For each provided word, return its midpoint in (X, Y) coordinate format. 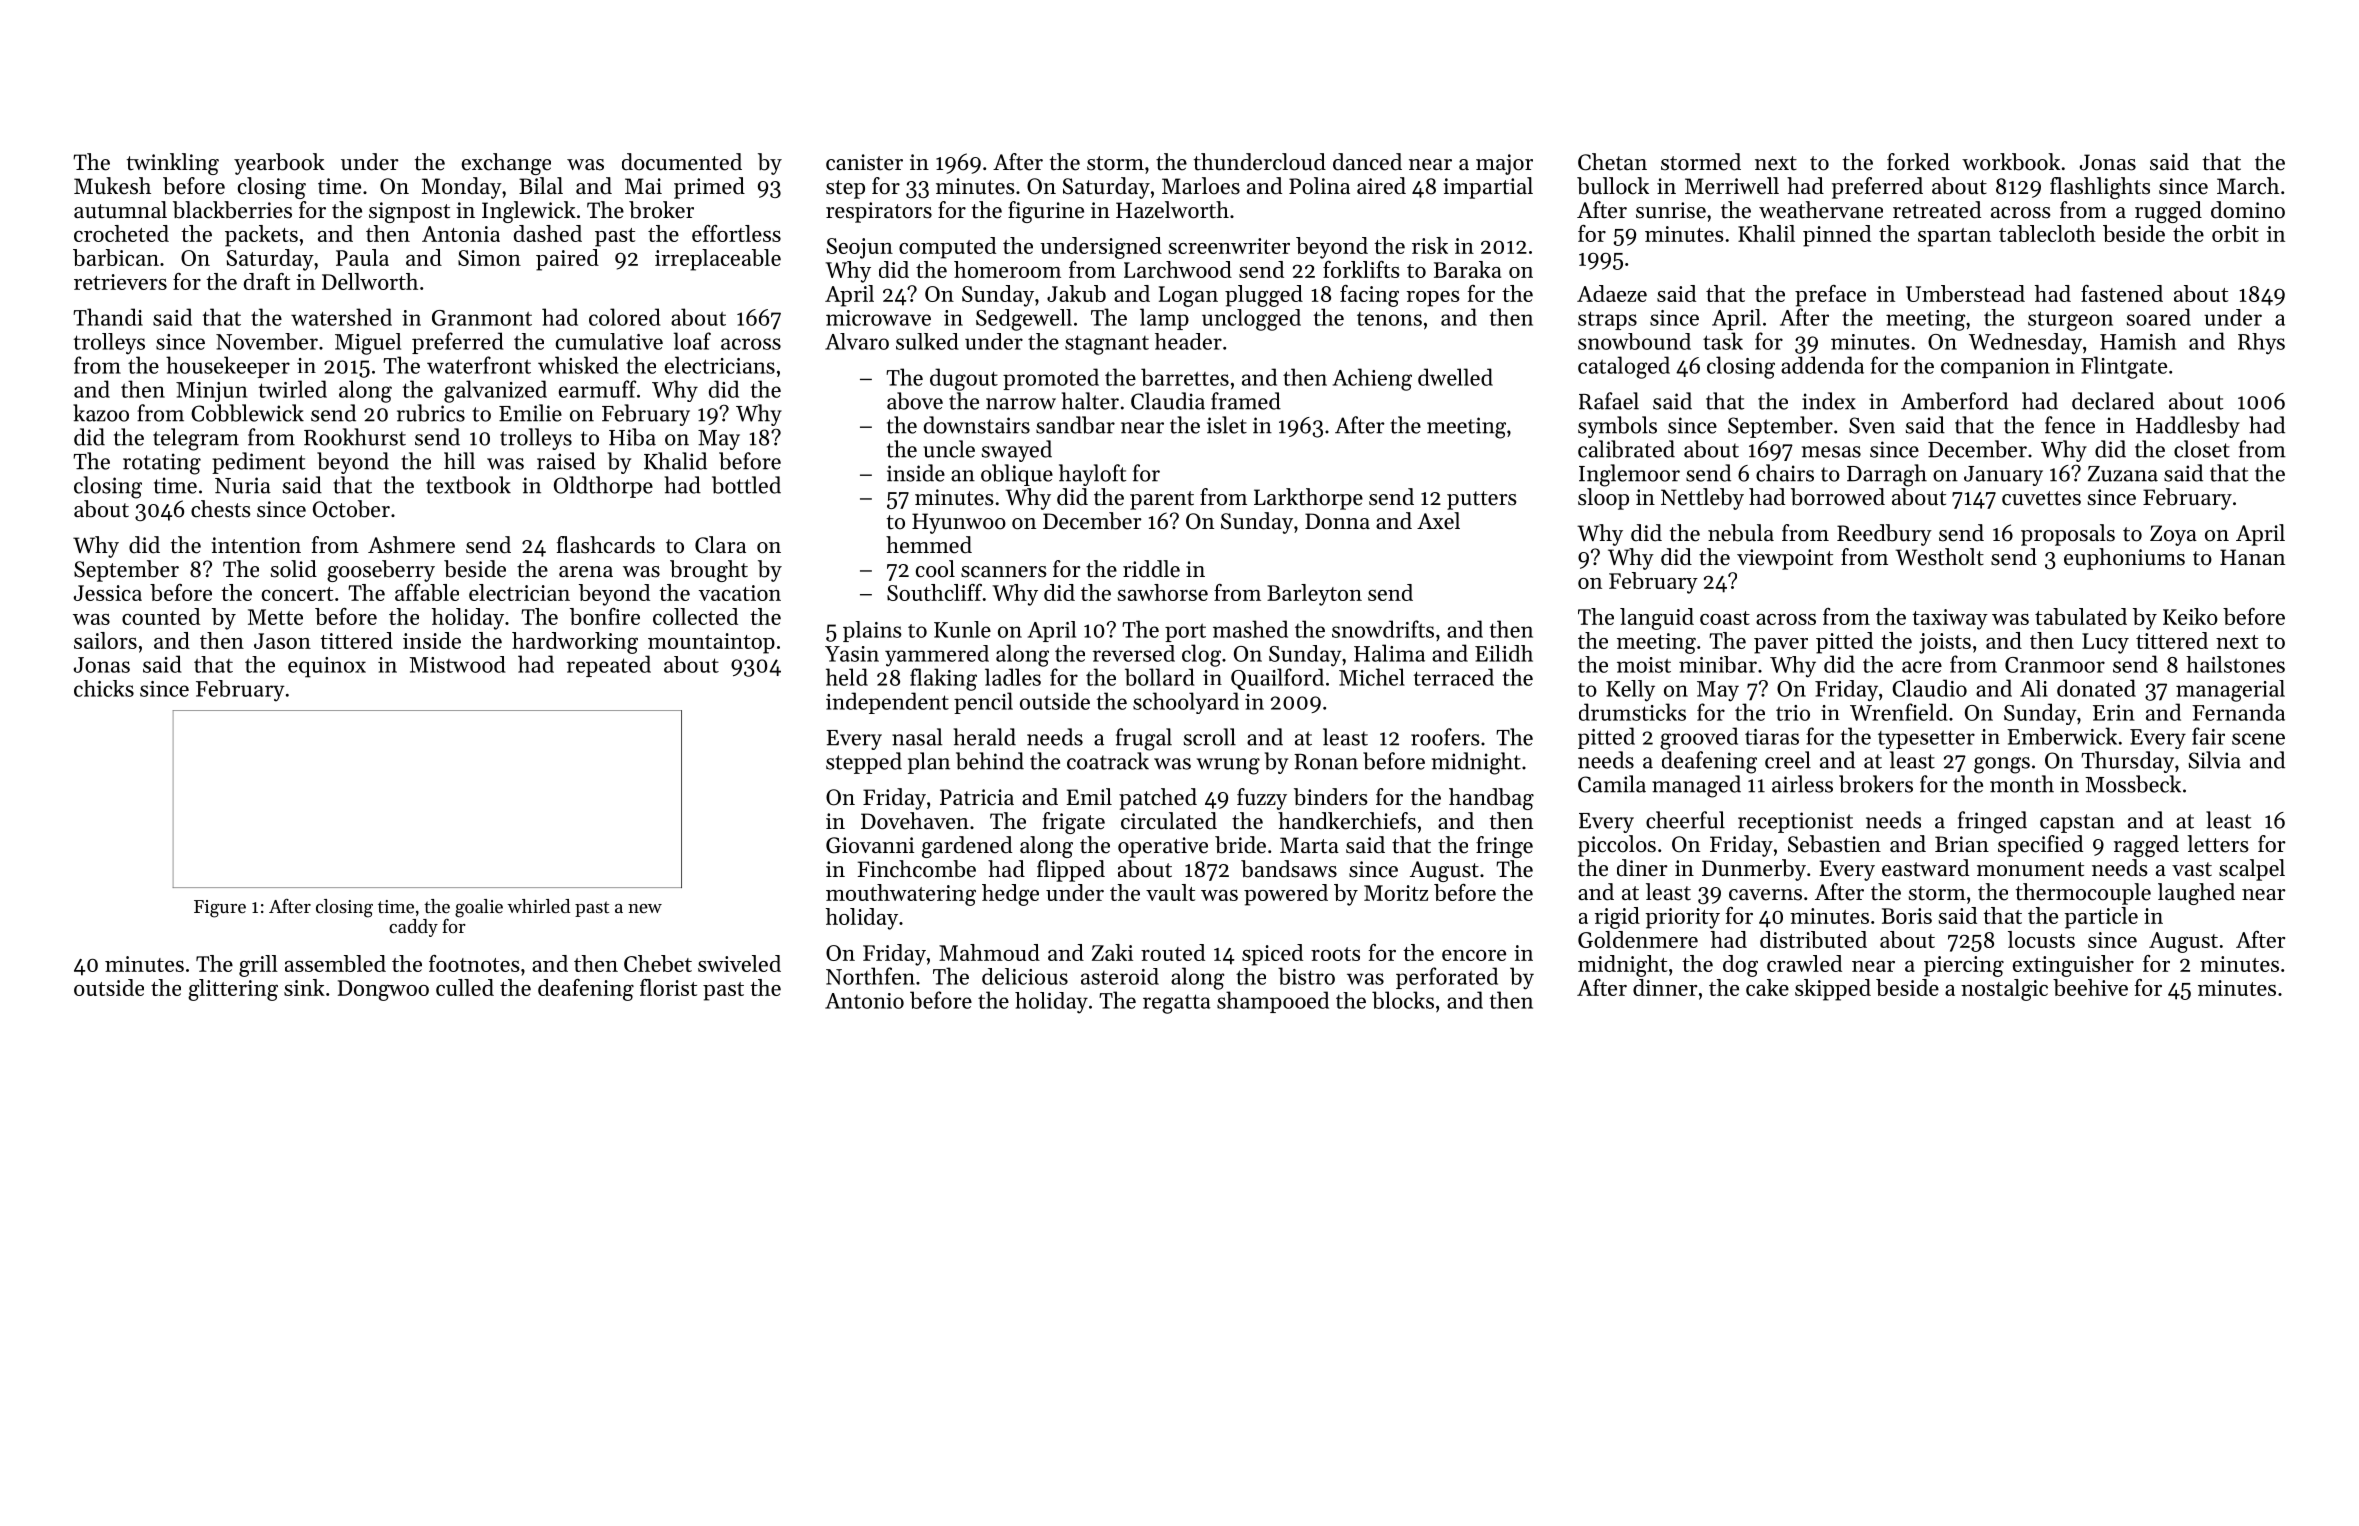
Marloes (1201, 186)
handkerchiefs (1347, 821)
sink (304, 987)
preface (1830, 296)
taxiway (1950, 619)
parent (1162, 500)
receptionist (1795, 822)
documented (682, 162)
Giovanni (870, 845)
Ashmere (411, 545)
